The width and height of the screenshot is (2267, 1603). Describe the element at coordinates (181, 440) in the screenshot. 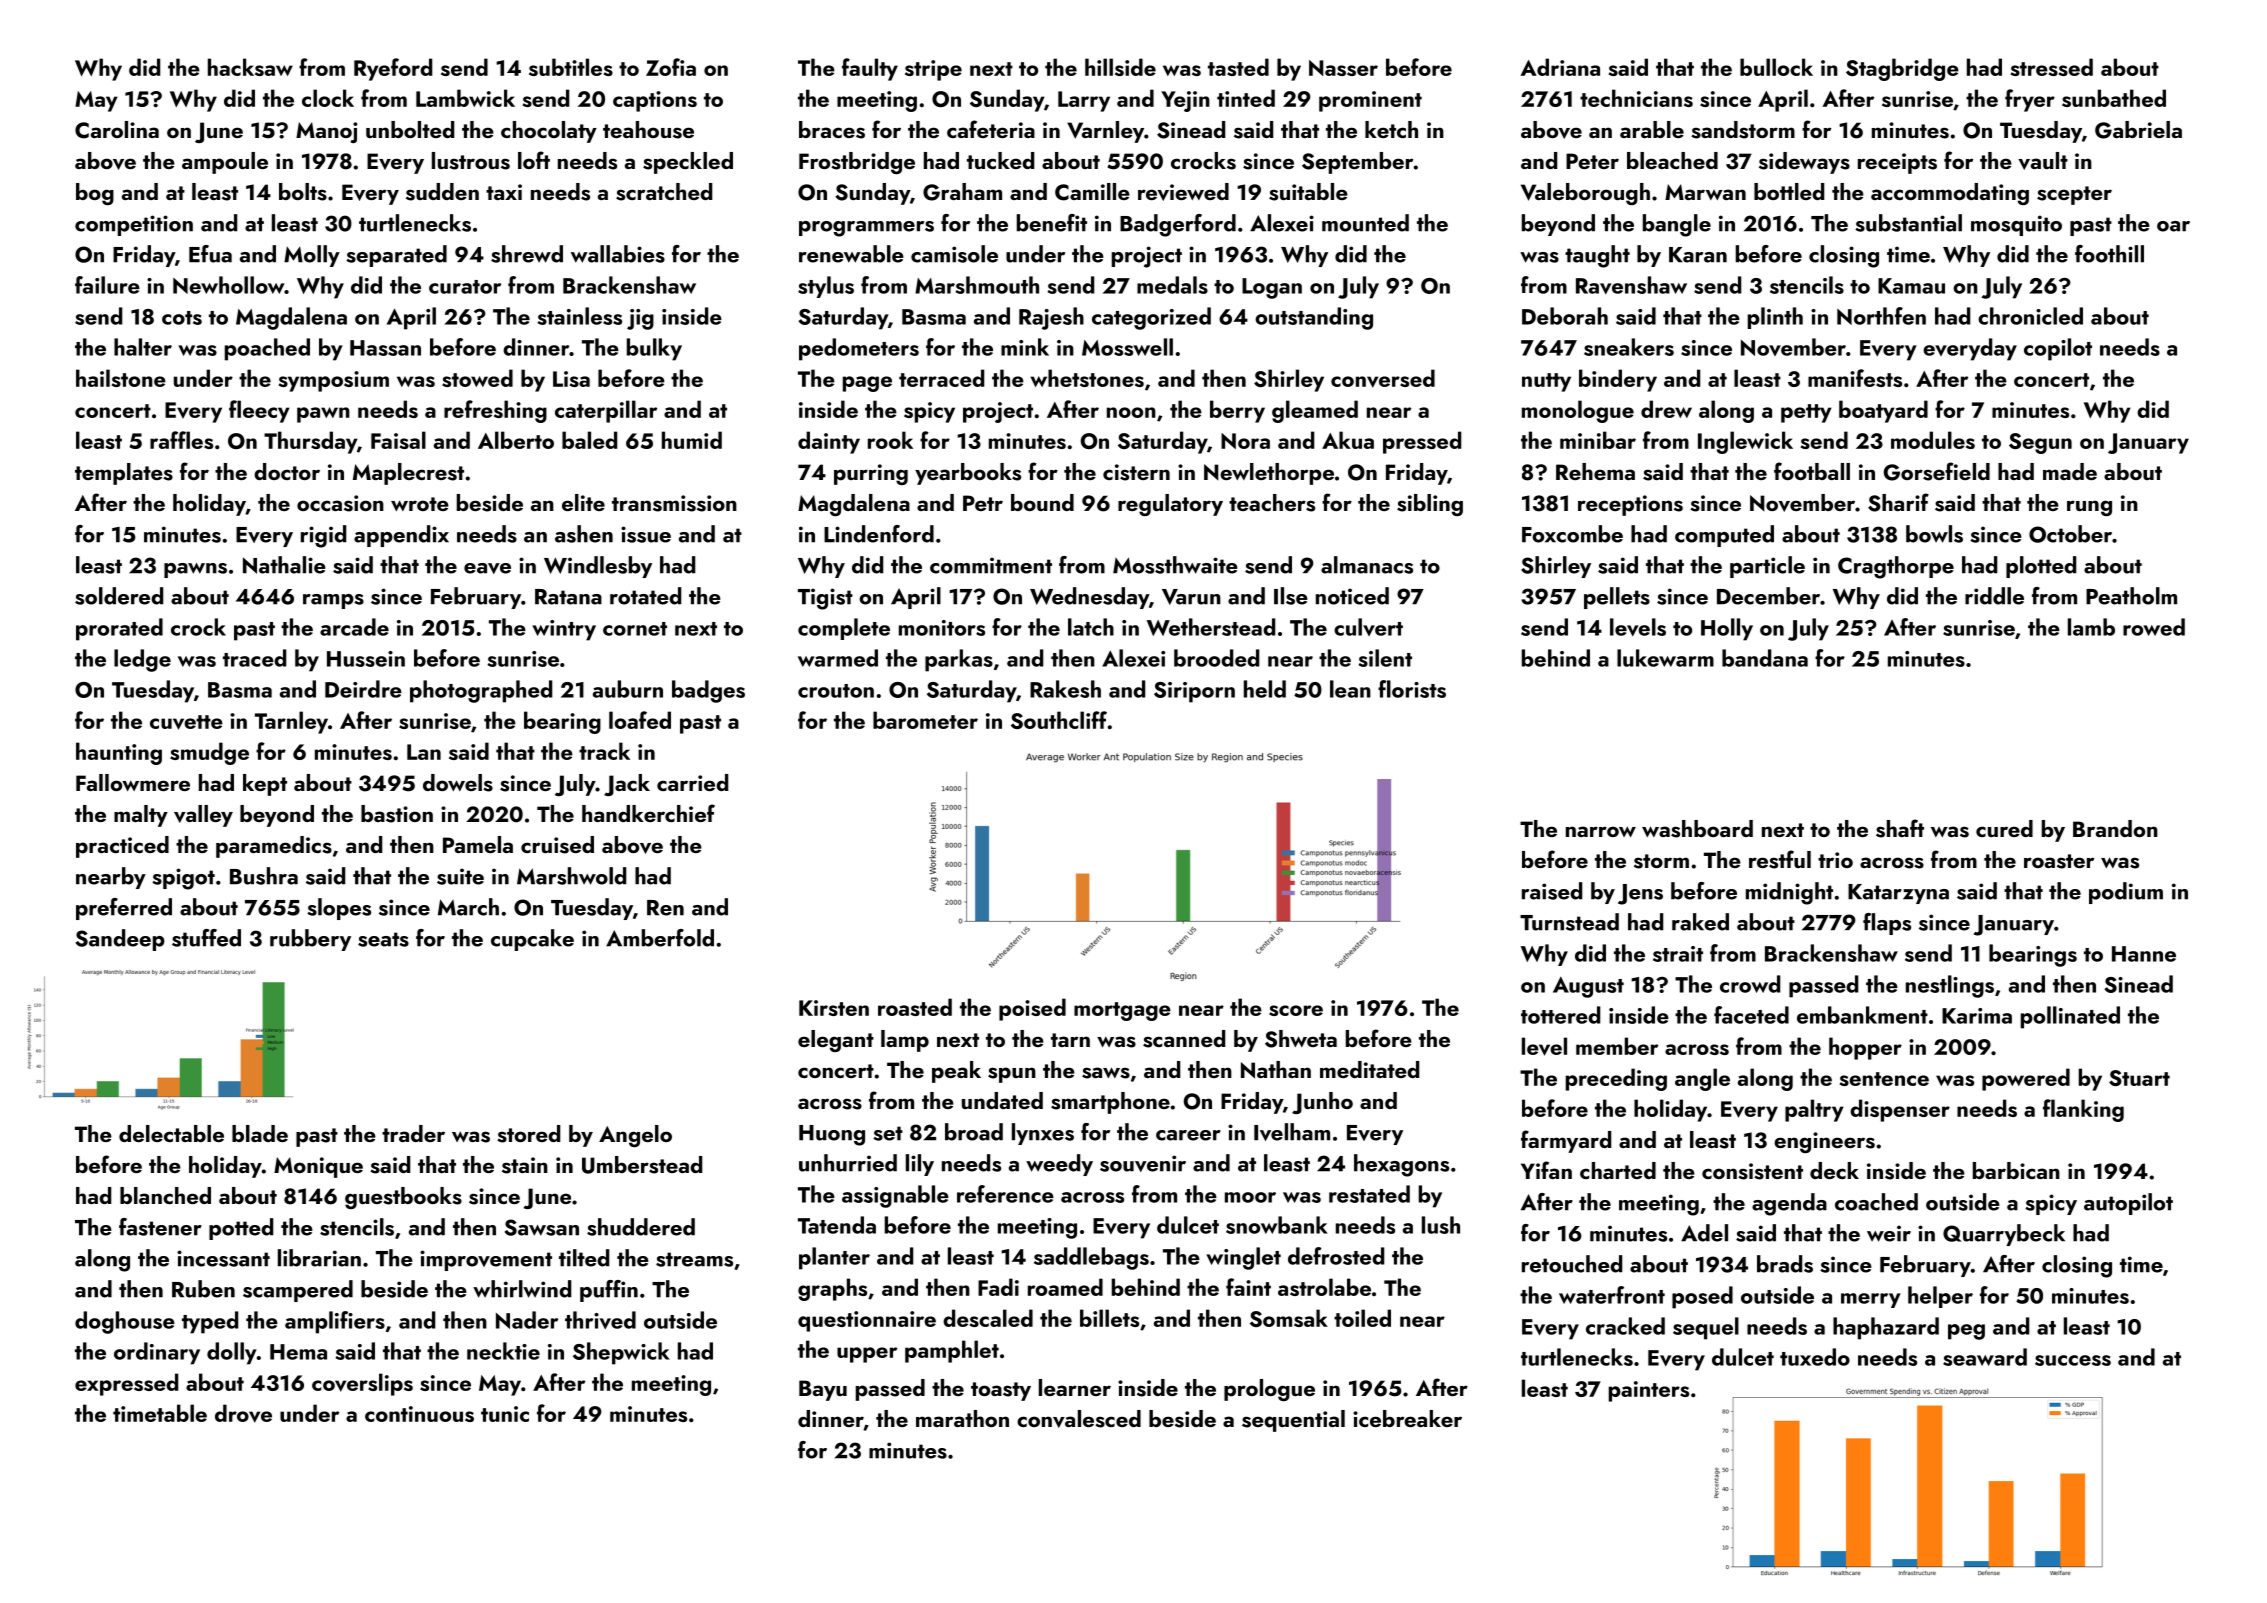

I see `raffles` at that location.
